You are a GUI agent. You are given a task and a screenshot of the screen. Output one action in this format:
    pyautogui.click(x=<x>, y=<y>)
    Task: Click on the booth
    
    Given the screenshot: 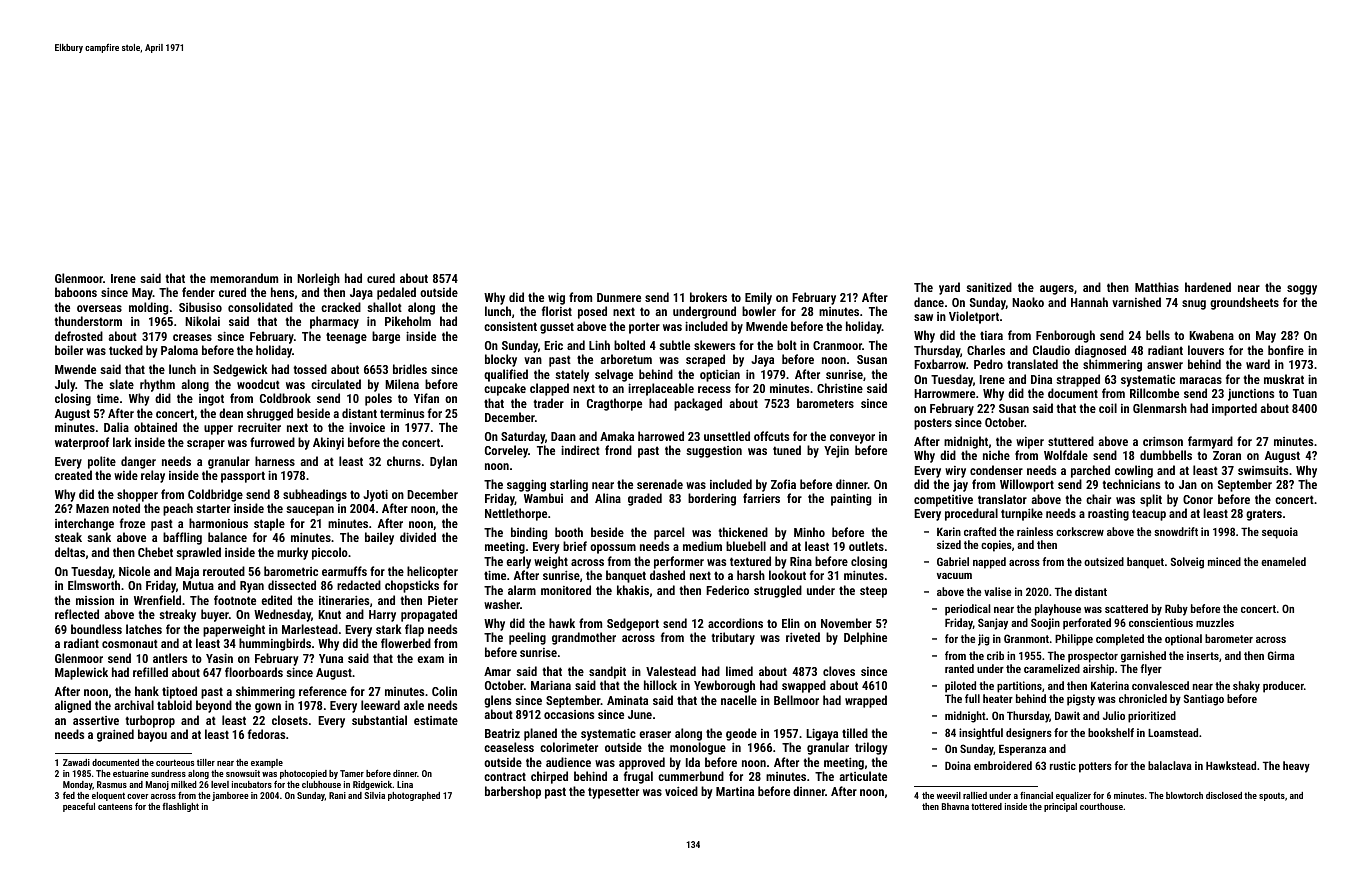 What is the action you would take?
    pyautogui.click(x=569, y=532)
